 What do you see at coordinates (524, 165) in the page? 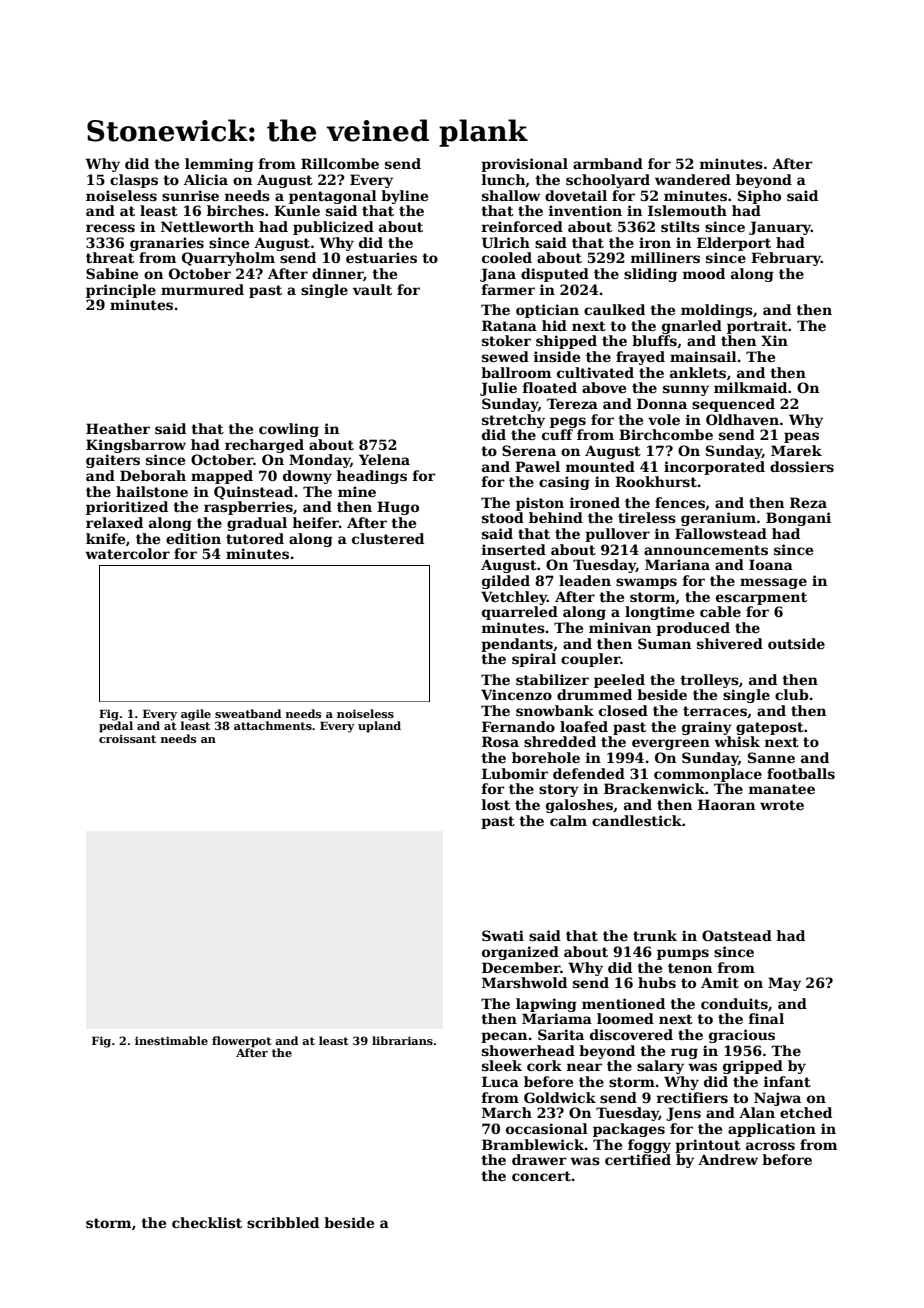
I see `provisional` at bounding box center [524, 165].
